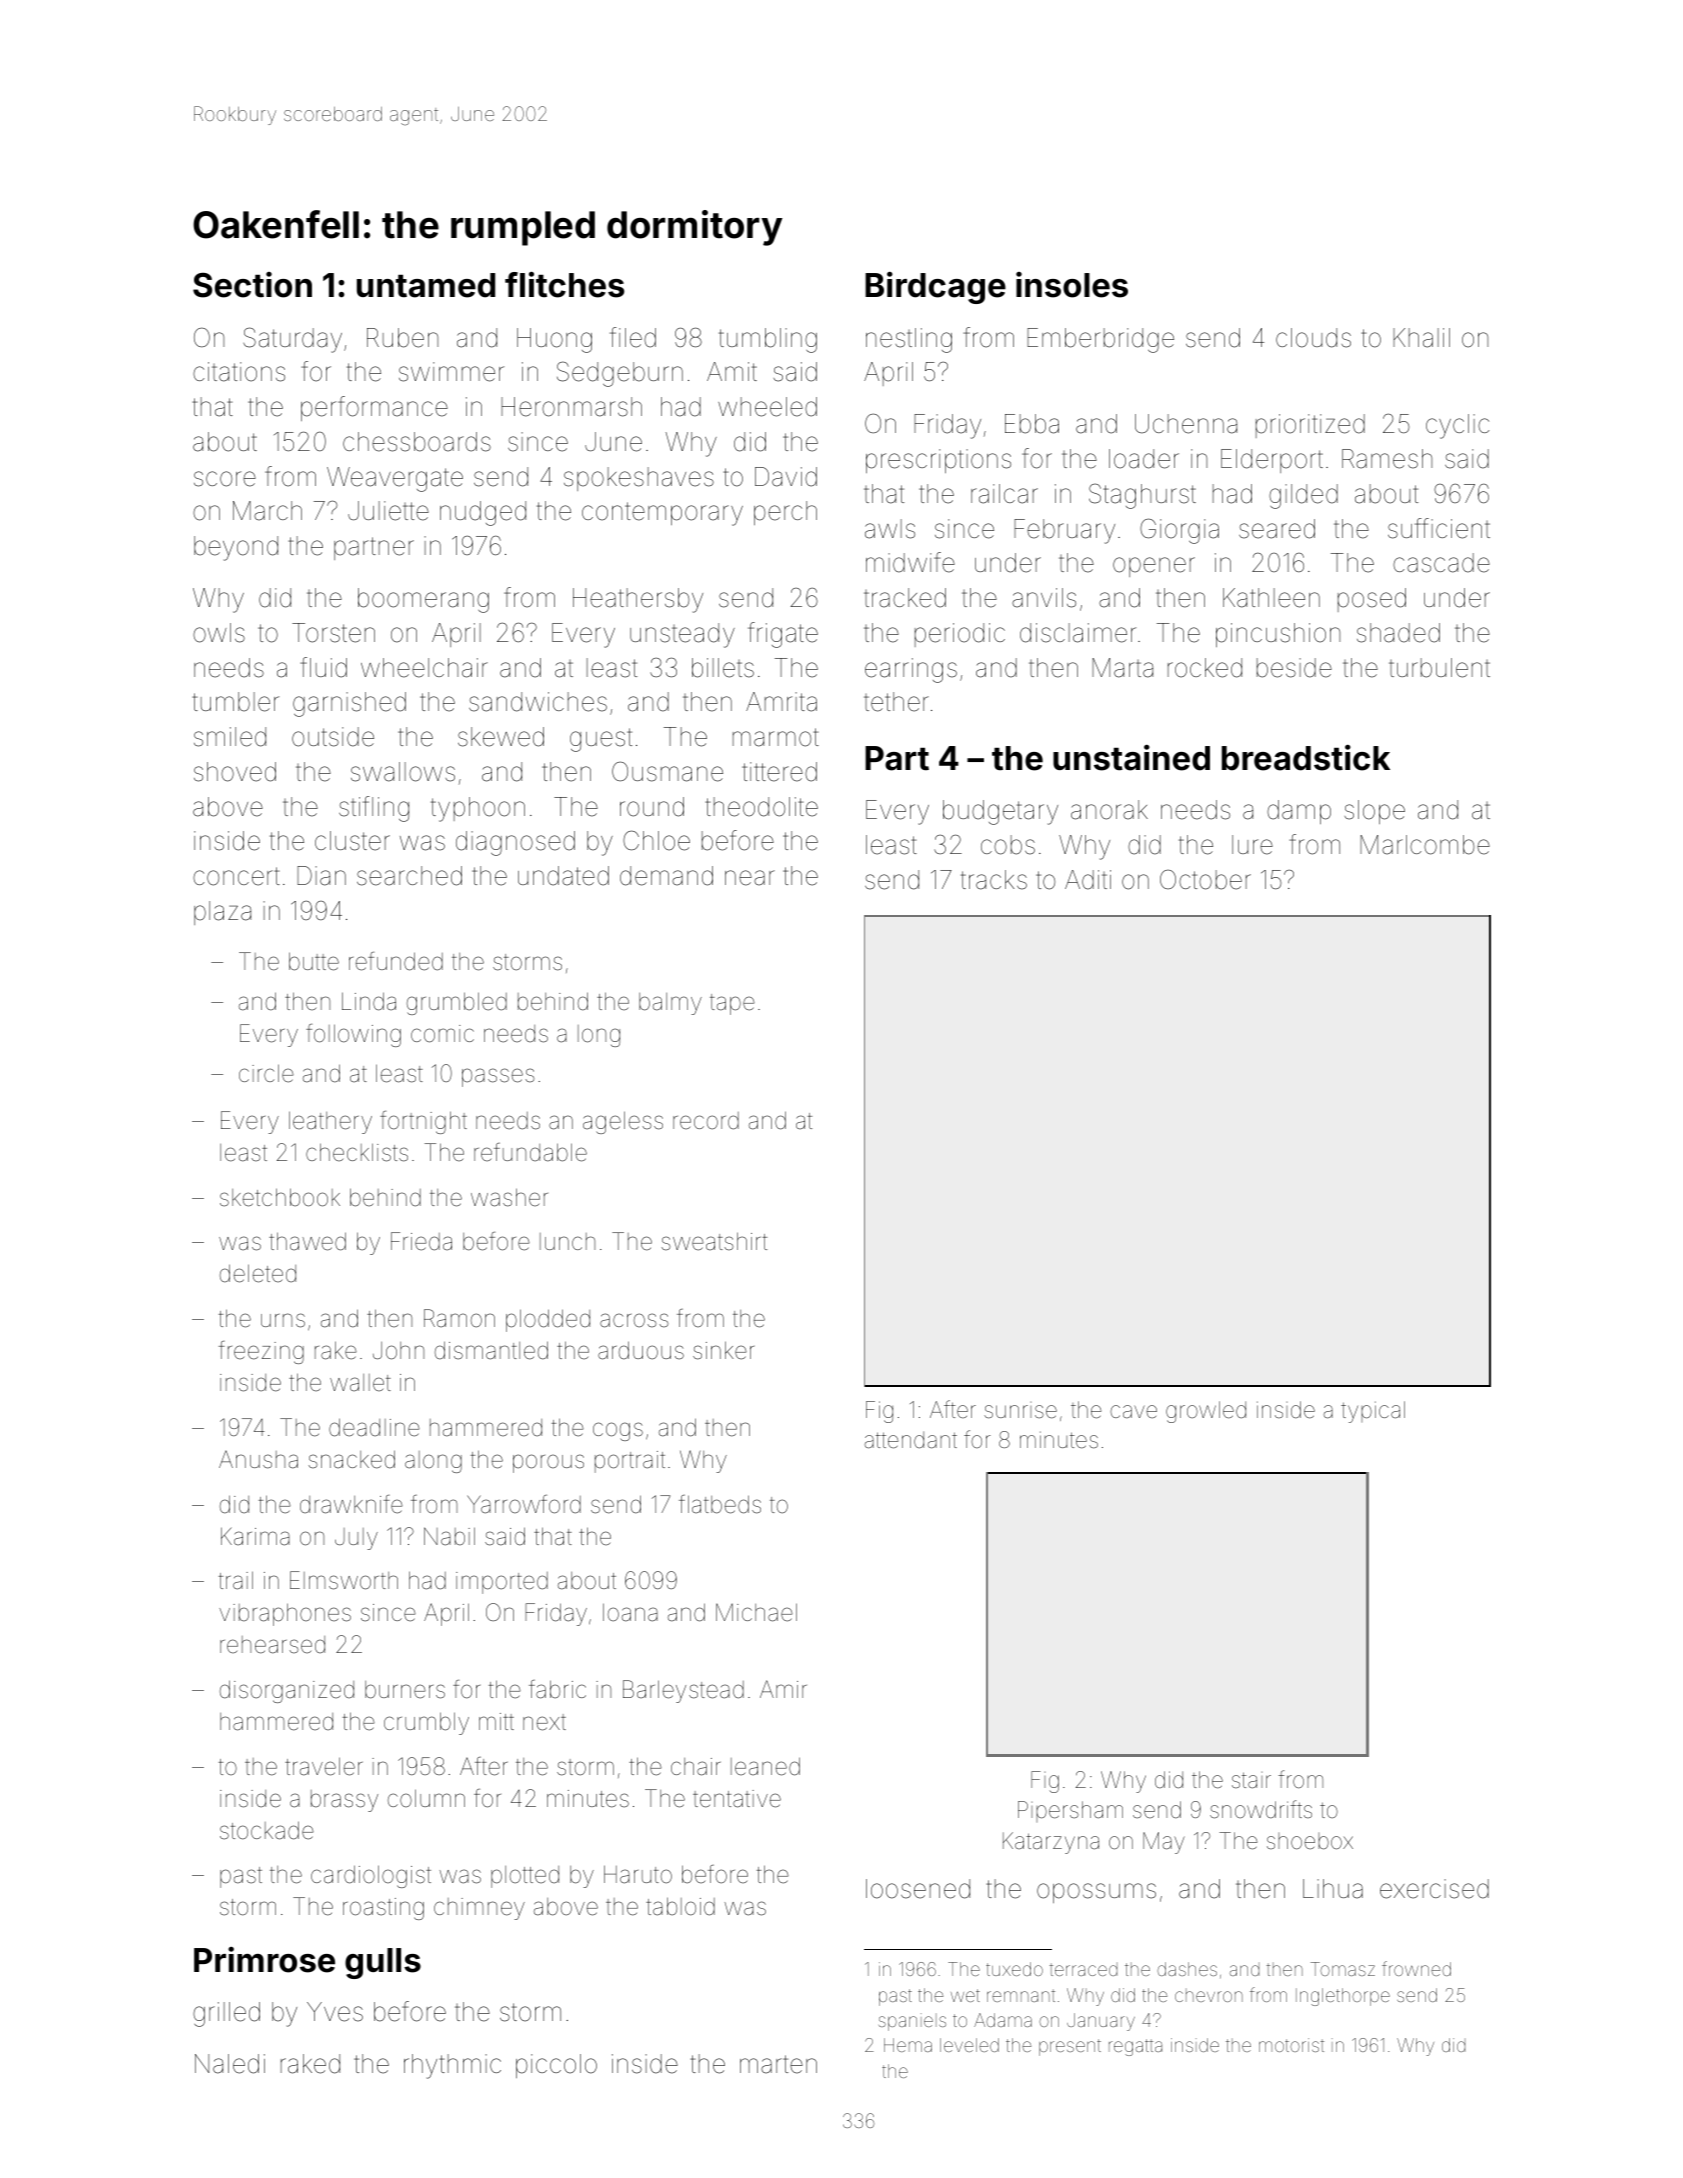  Describe the element at coordinates (1425, 845) in the image. I see `Marlcombe` at that location.
